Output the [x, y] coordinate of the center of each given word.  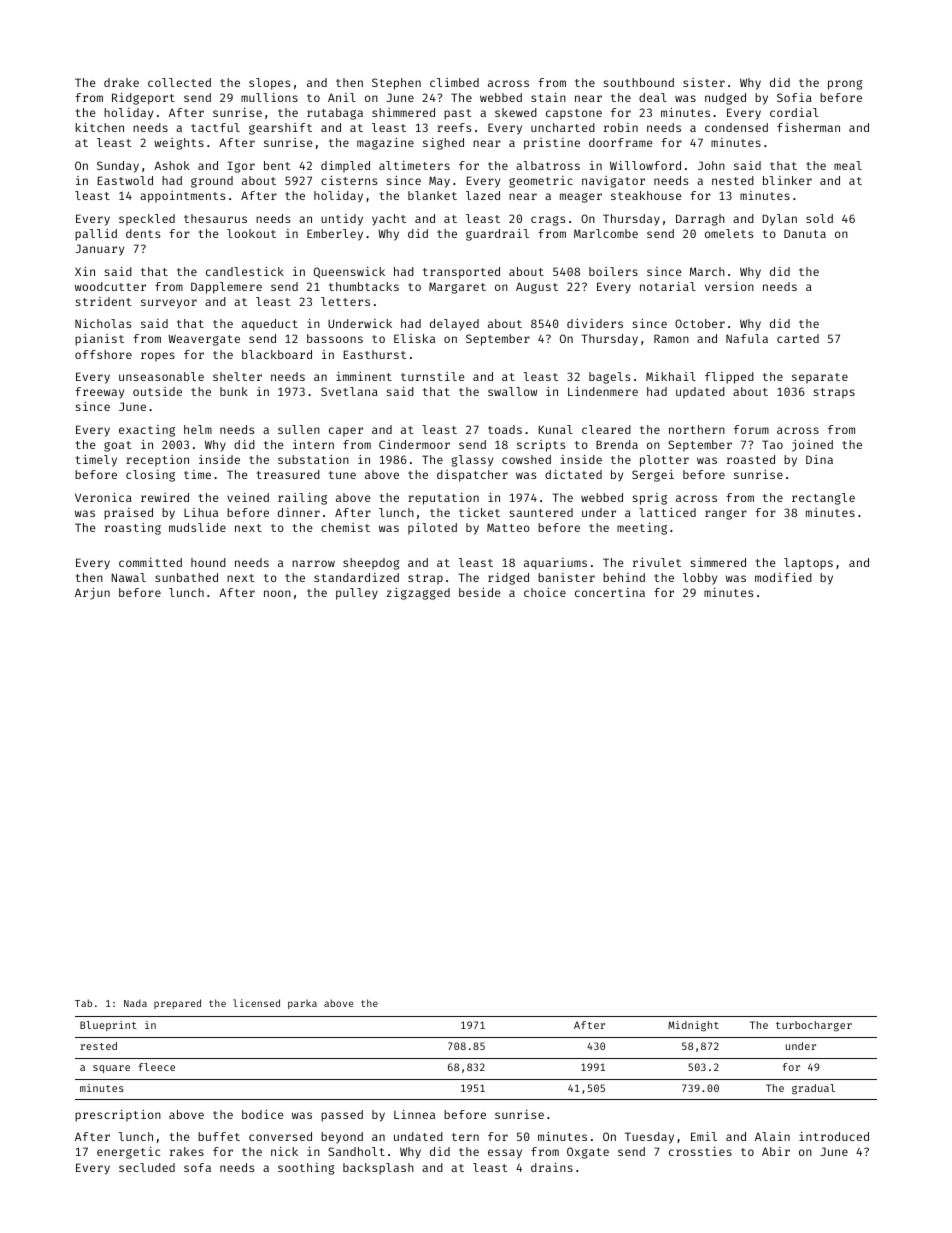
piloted [432, 529]
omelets [729, 233]
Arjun [92, 594]
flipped [729, 378]
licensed [256, 1003]
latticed [667, 512]
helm [198, 429]
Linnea [414, 1114]
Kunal [556, 429]
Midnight [693, 1026]
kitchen [100, 127]
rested [98, 1046]
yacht [389, 220]
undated [418, 1136]
